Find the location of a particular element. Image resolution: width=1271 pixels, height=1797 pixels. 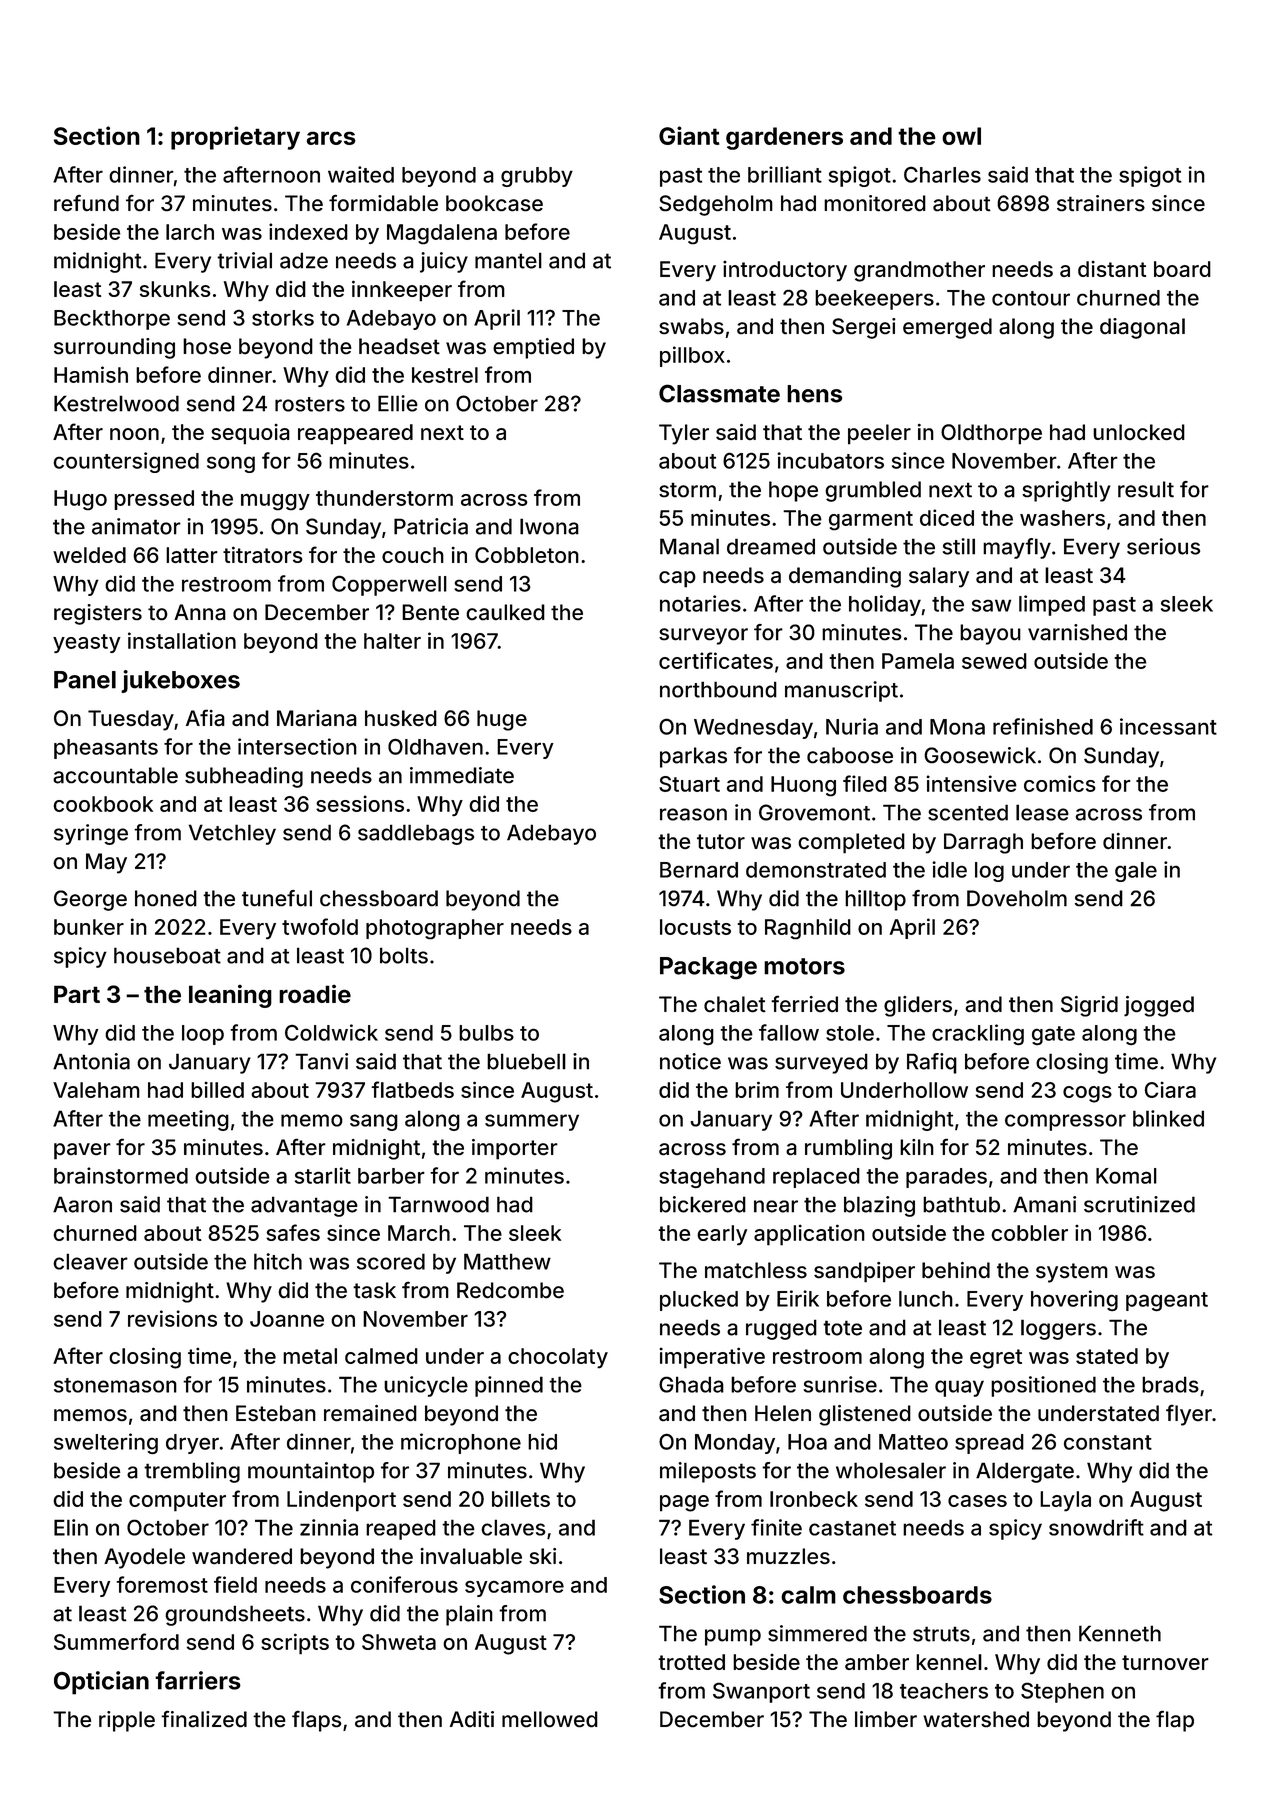

microphone is located at coordinates (461, 1443).
